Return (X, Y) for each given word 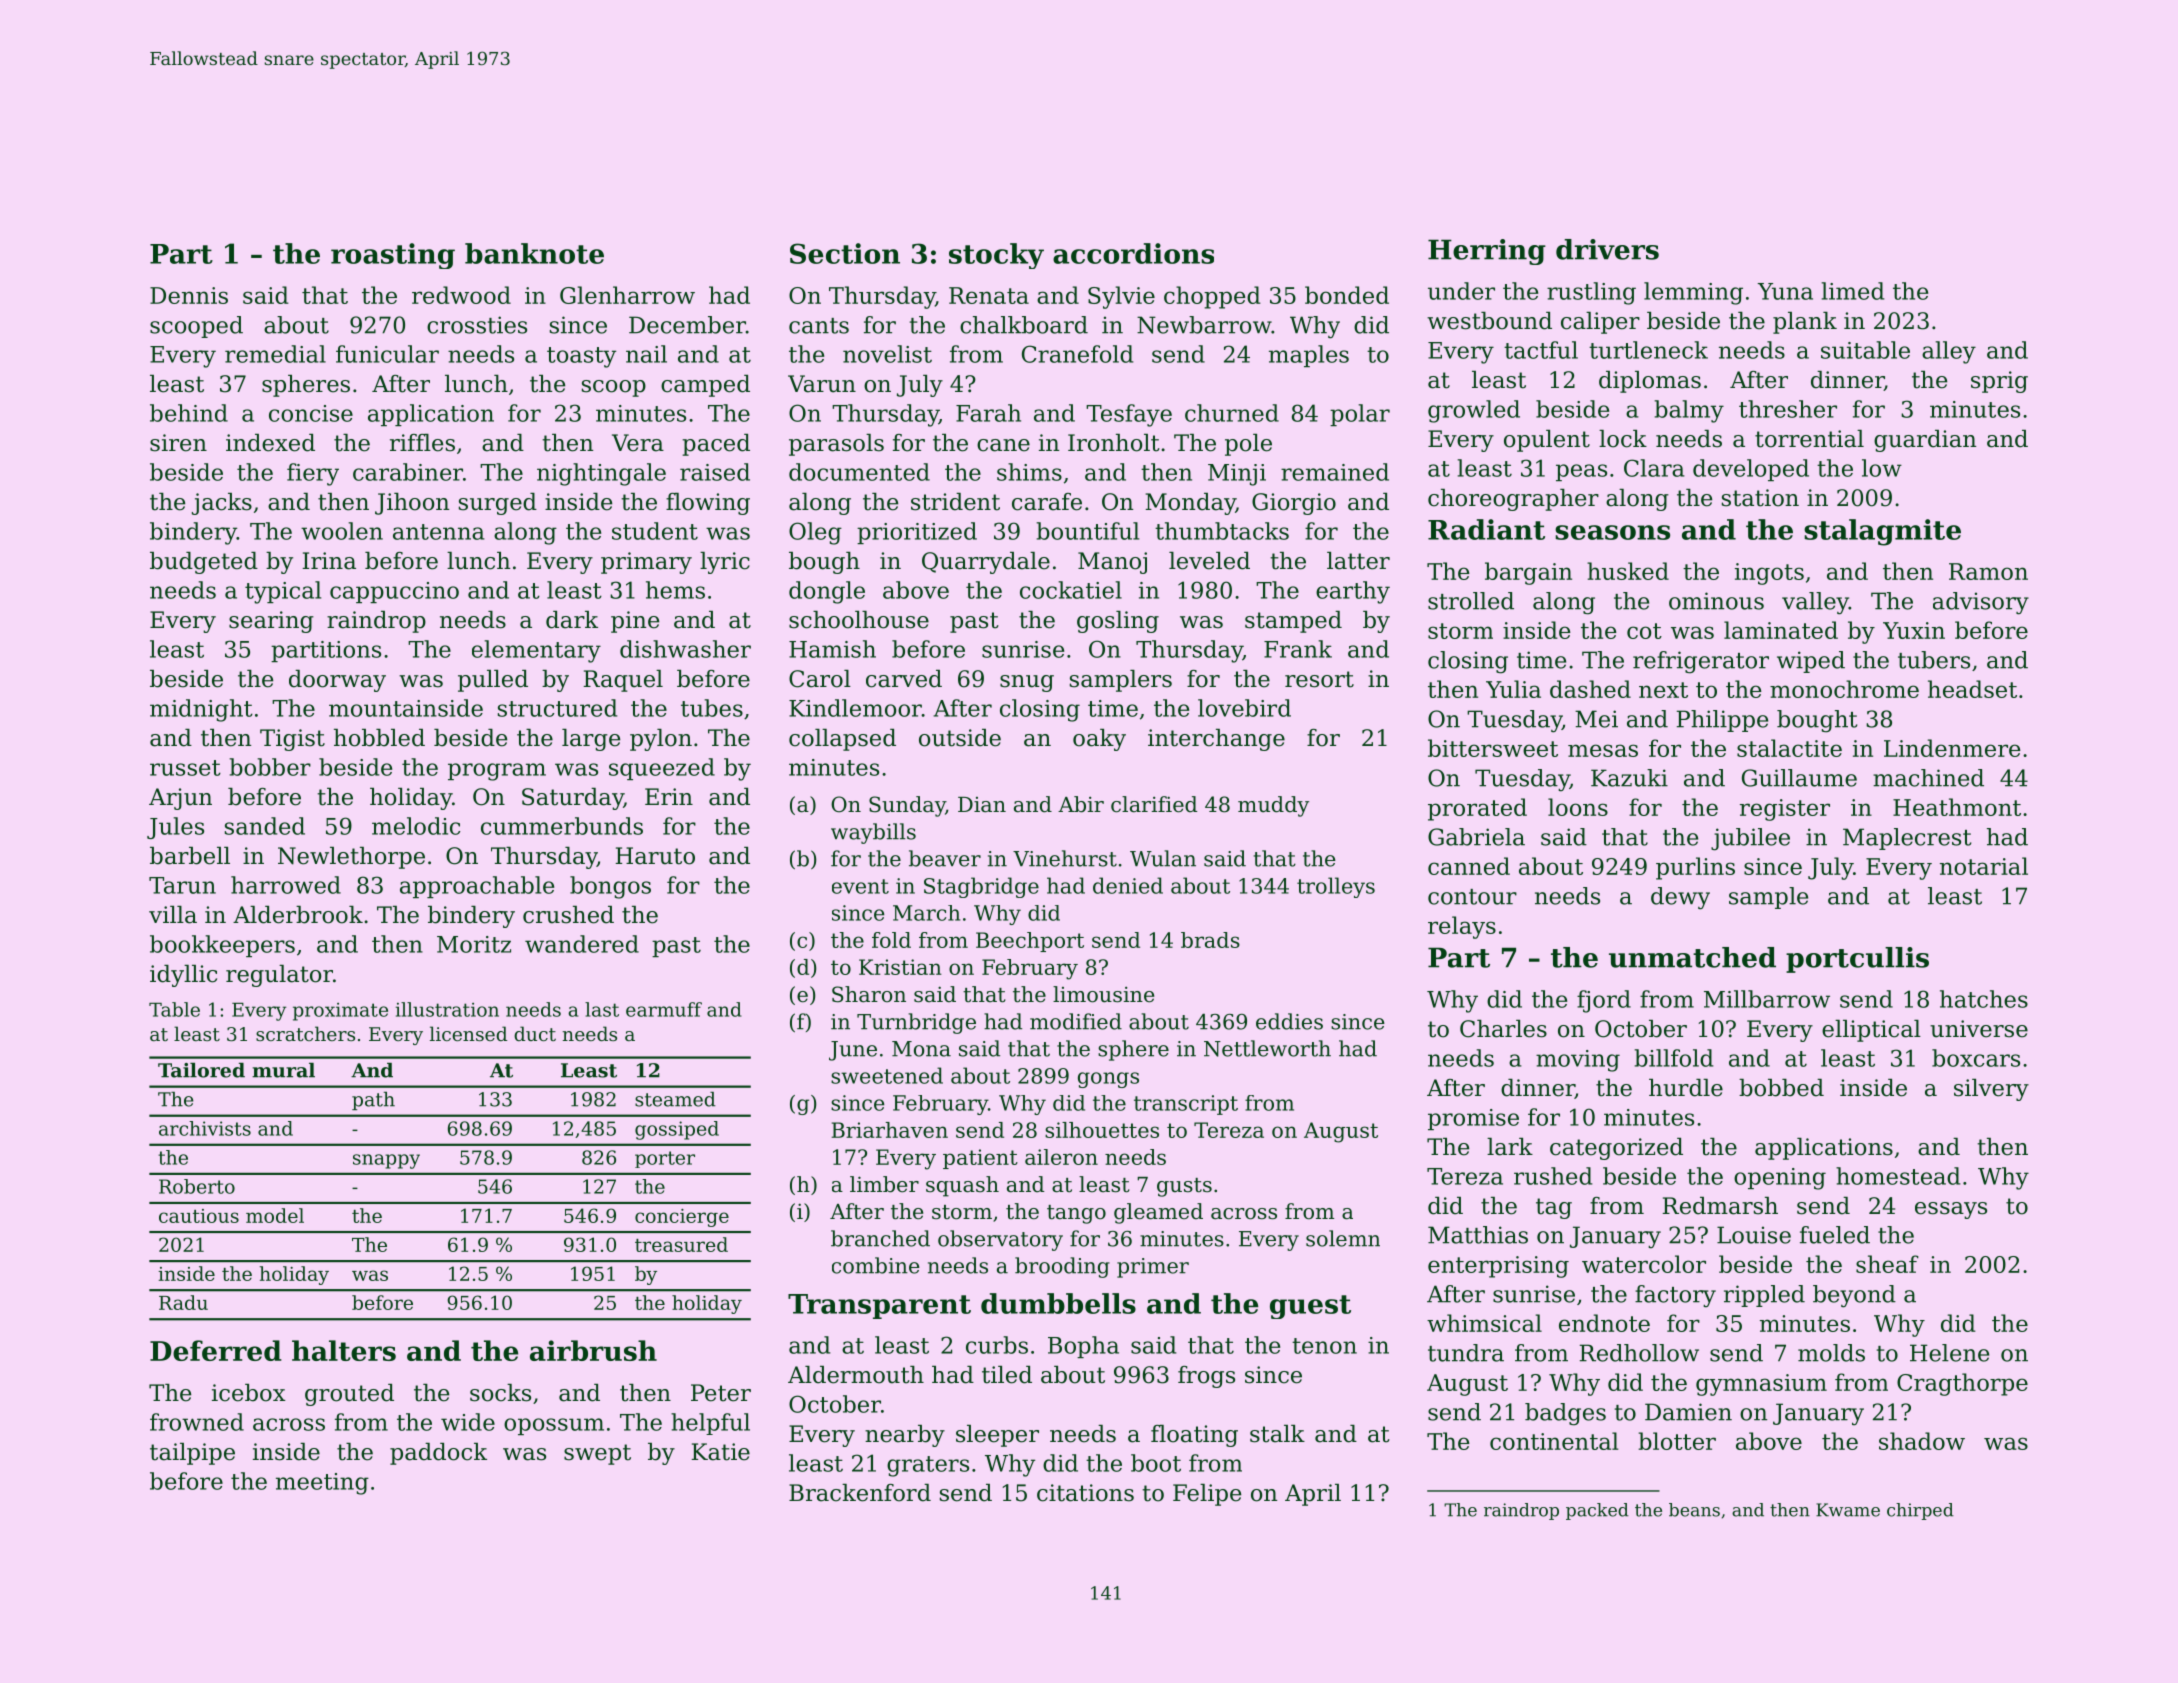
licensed (469, 1033)
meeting (322, 1484)
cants (819, 326)
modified (1076, 1021)
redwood (461, 295)
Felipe (1207, 1495)
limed (1852, 291)
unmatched (1692, 957)
